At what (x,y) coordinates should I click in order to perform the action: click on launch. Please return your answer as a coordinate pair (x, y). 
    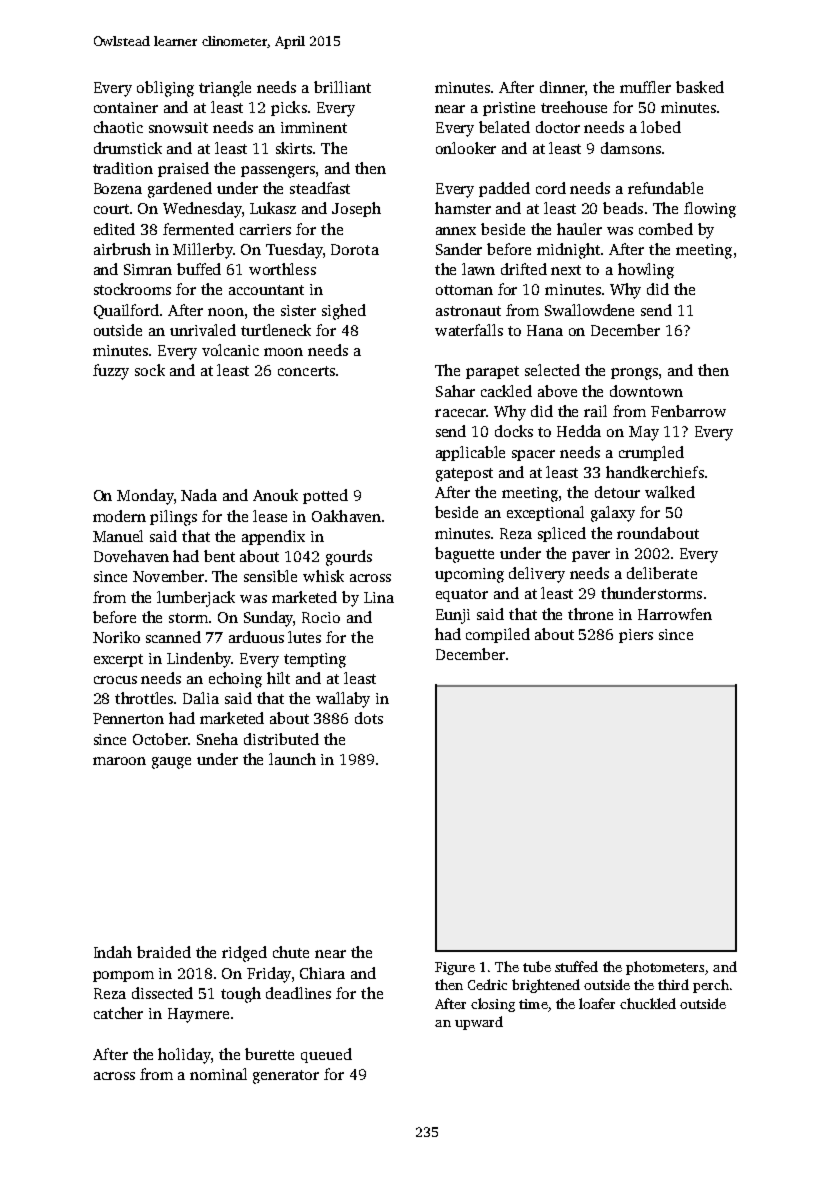
    Looking at the image, I should click on (292, 759).
